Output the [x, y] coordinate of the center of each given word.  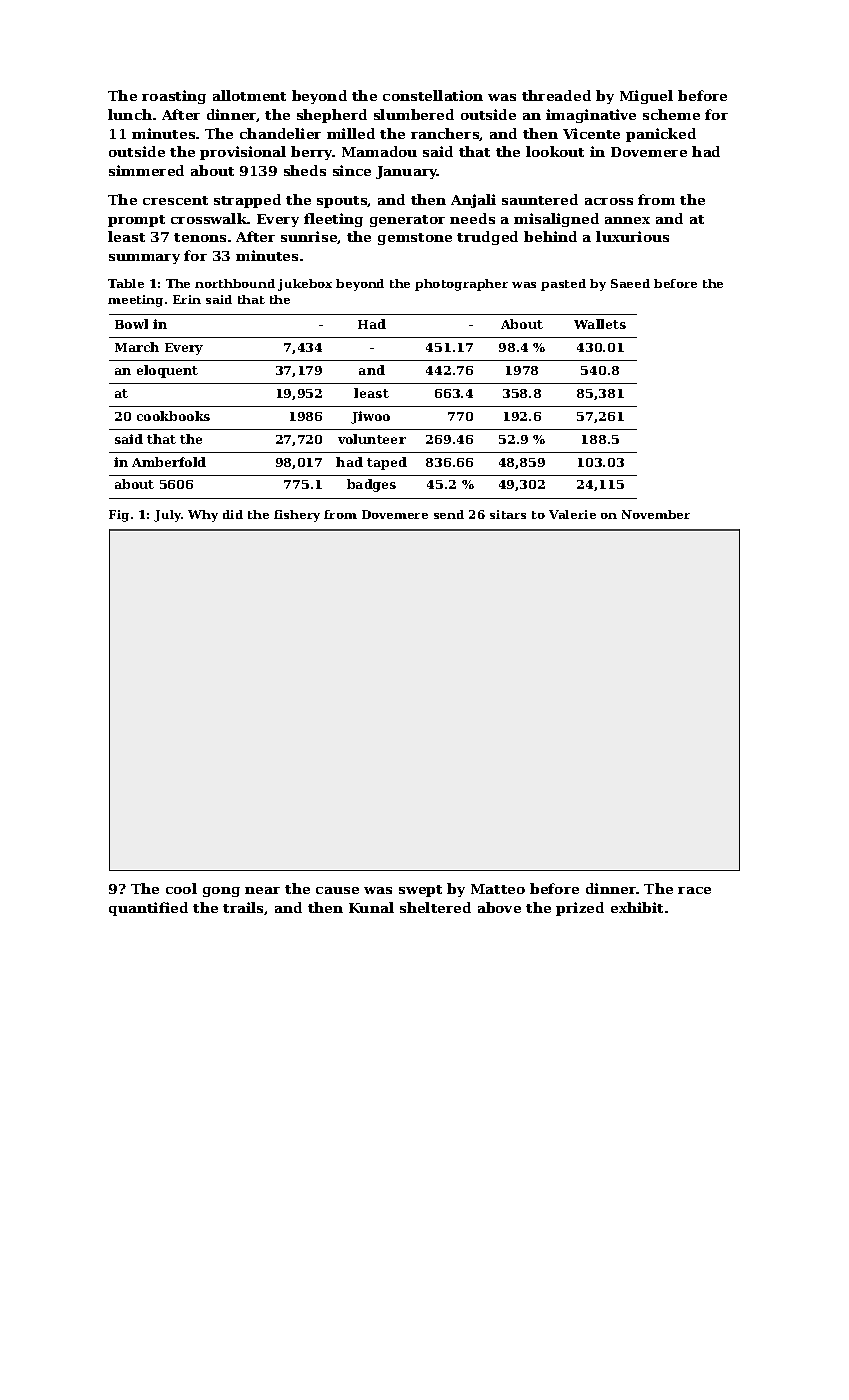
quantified [148, 909]
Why [203, 516]
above [499, 907]
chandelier [280, 133]
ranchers [445, 134]
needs [472, 218]
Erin [187, 299]
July [168, 516]
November [656, 514]
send [449, 514]
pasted [563, 285]
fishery [297, 516]
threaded [556, 95]
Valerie [572, 514]
